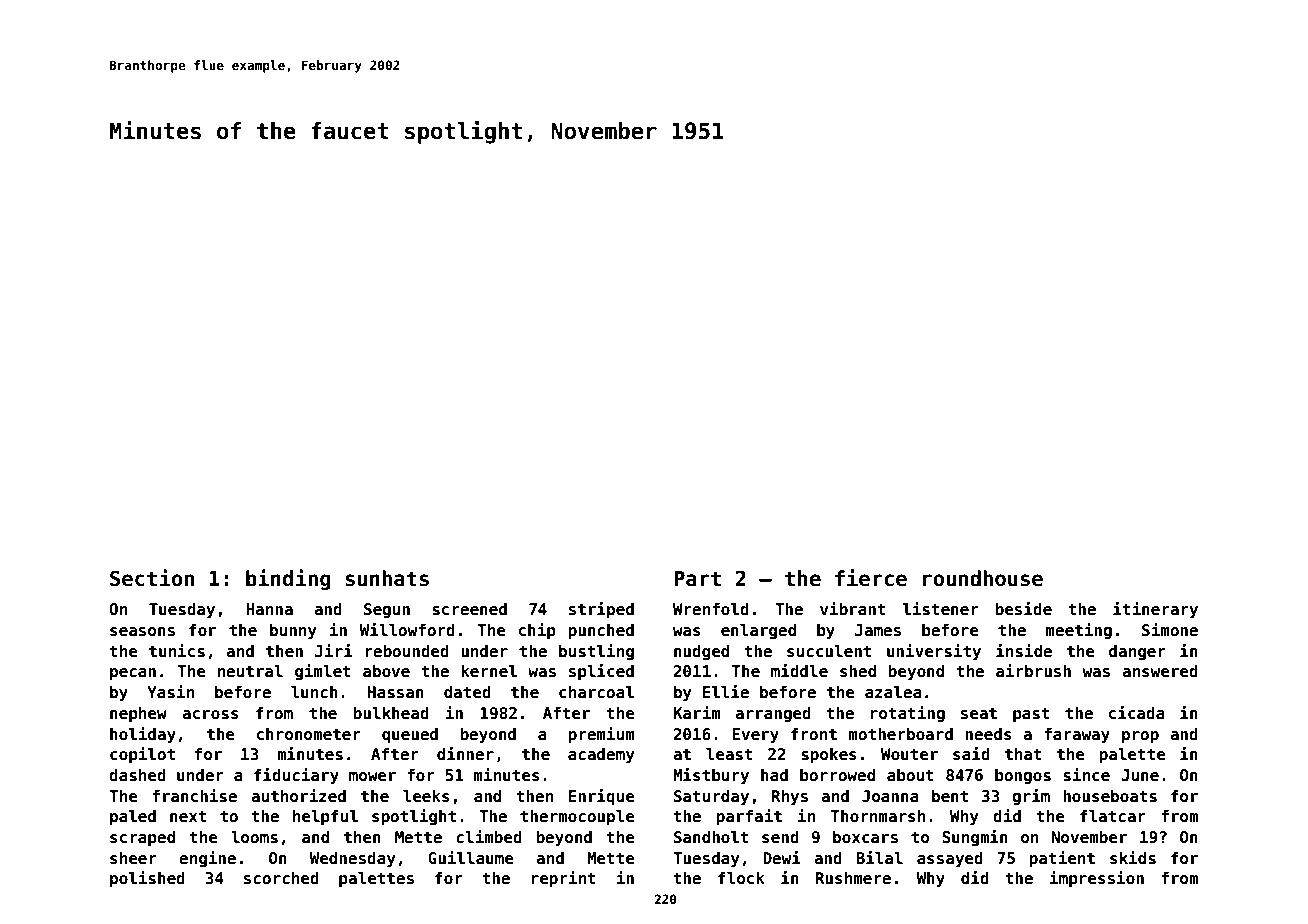  I want to click on copilot, so click(142, 755).
